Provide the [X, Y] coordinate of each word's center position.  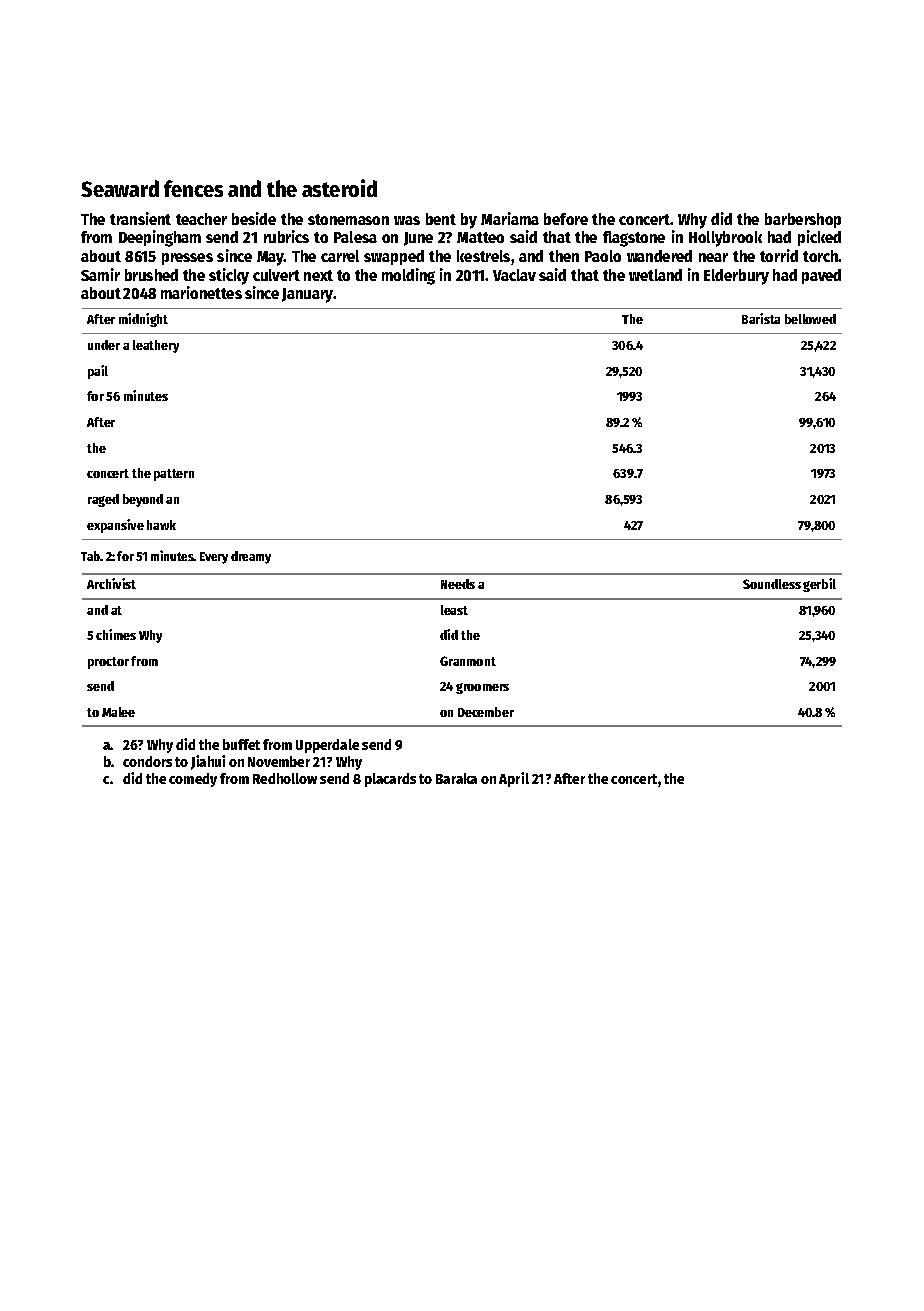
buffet [241, 744]
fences [193, 188]
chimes [116, 634]
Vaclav [514, 275]
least [454, 610]
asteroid [339, 188]
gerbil [819, 585]
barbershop [803, 220]
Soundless [772, 584]
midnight [143, 320]
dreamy [251, 557]
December [486, 712]
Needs [458, 584]
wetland [655, 275]
